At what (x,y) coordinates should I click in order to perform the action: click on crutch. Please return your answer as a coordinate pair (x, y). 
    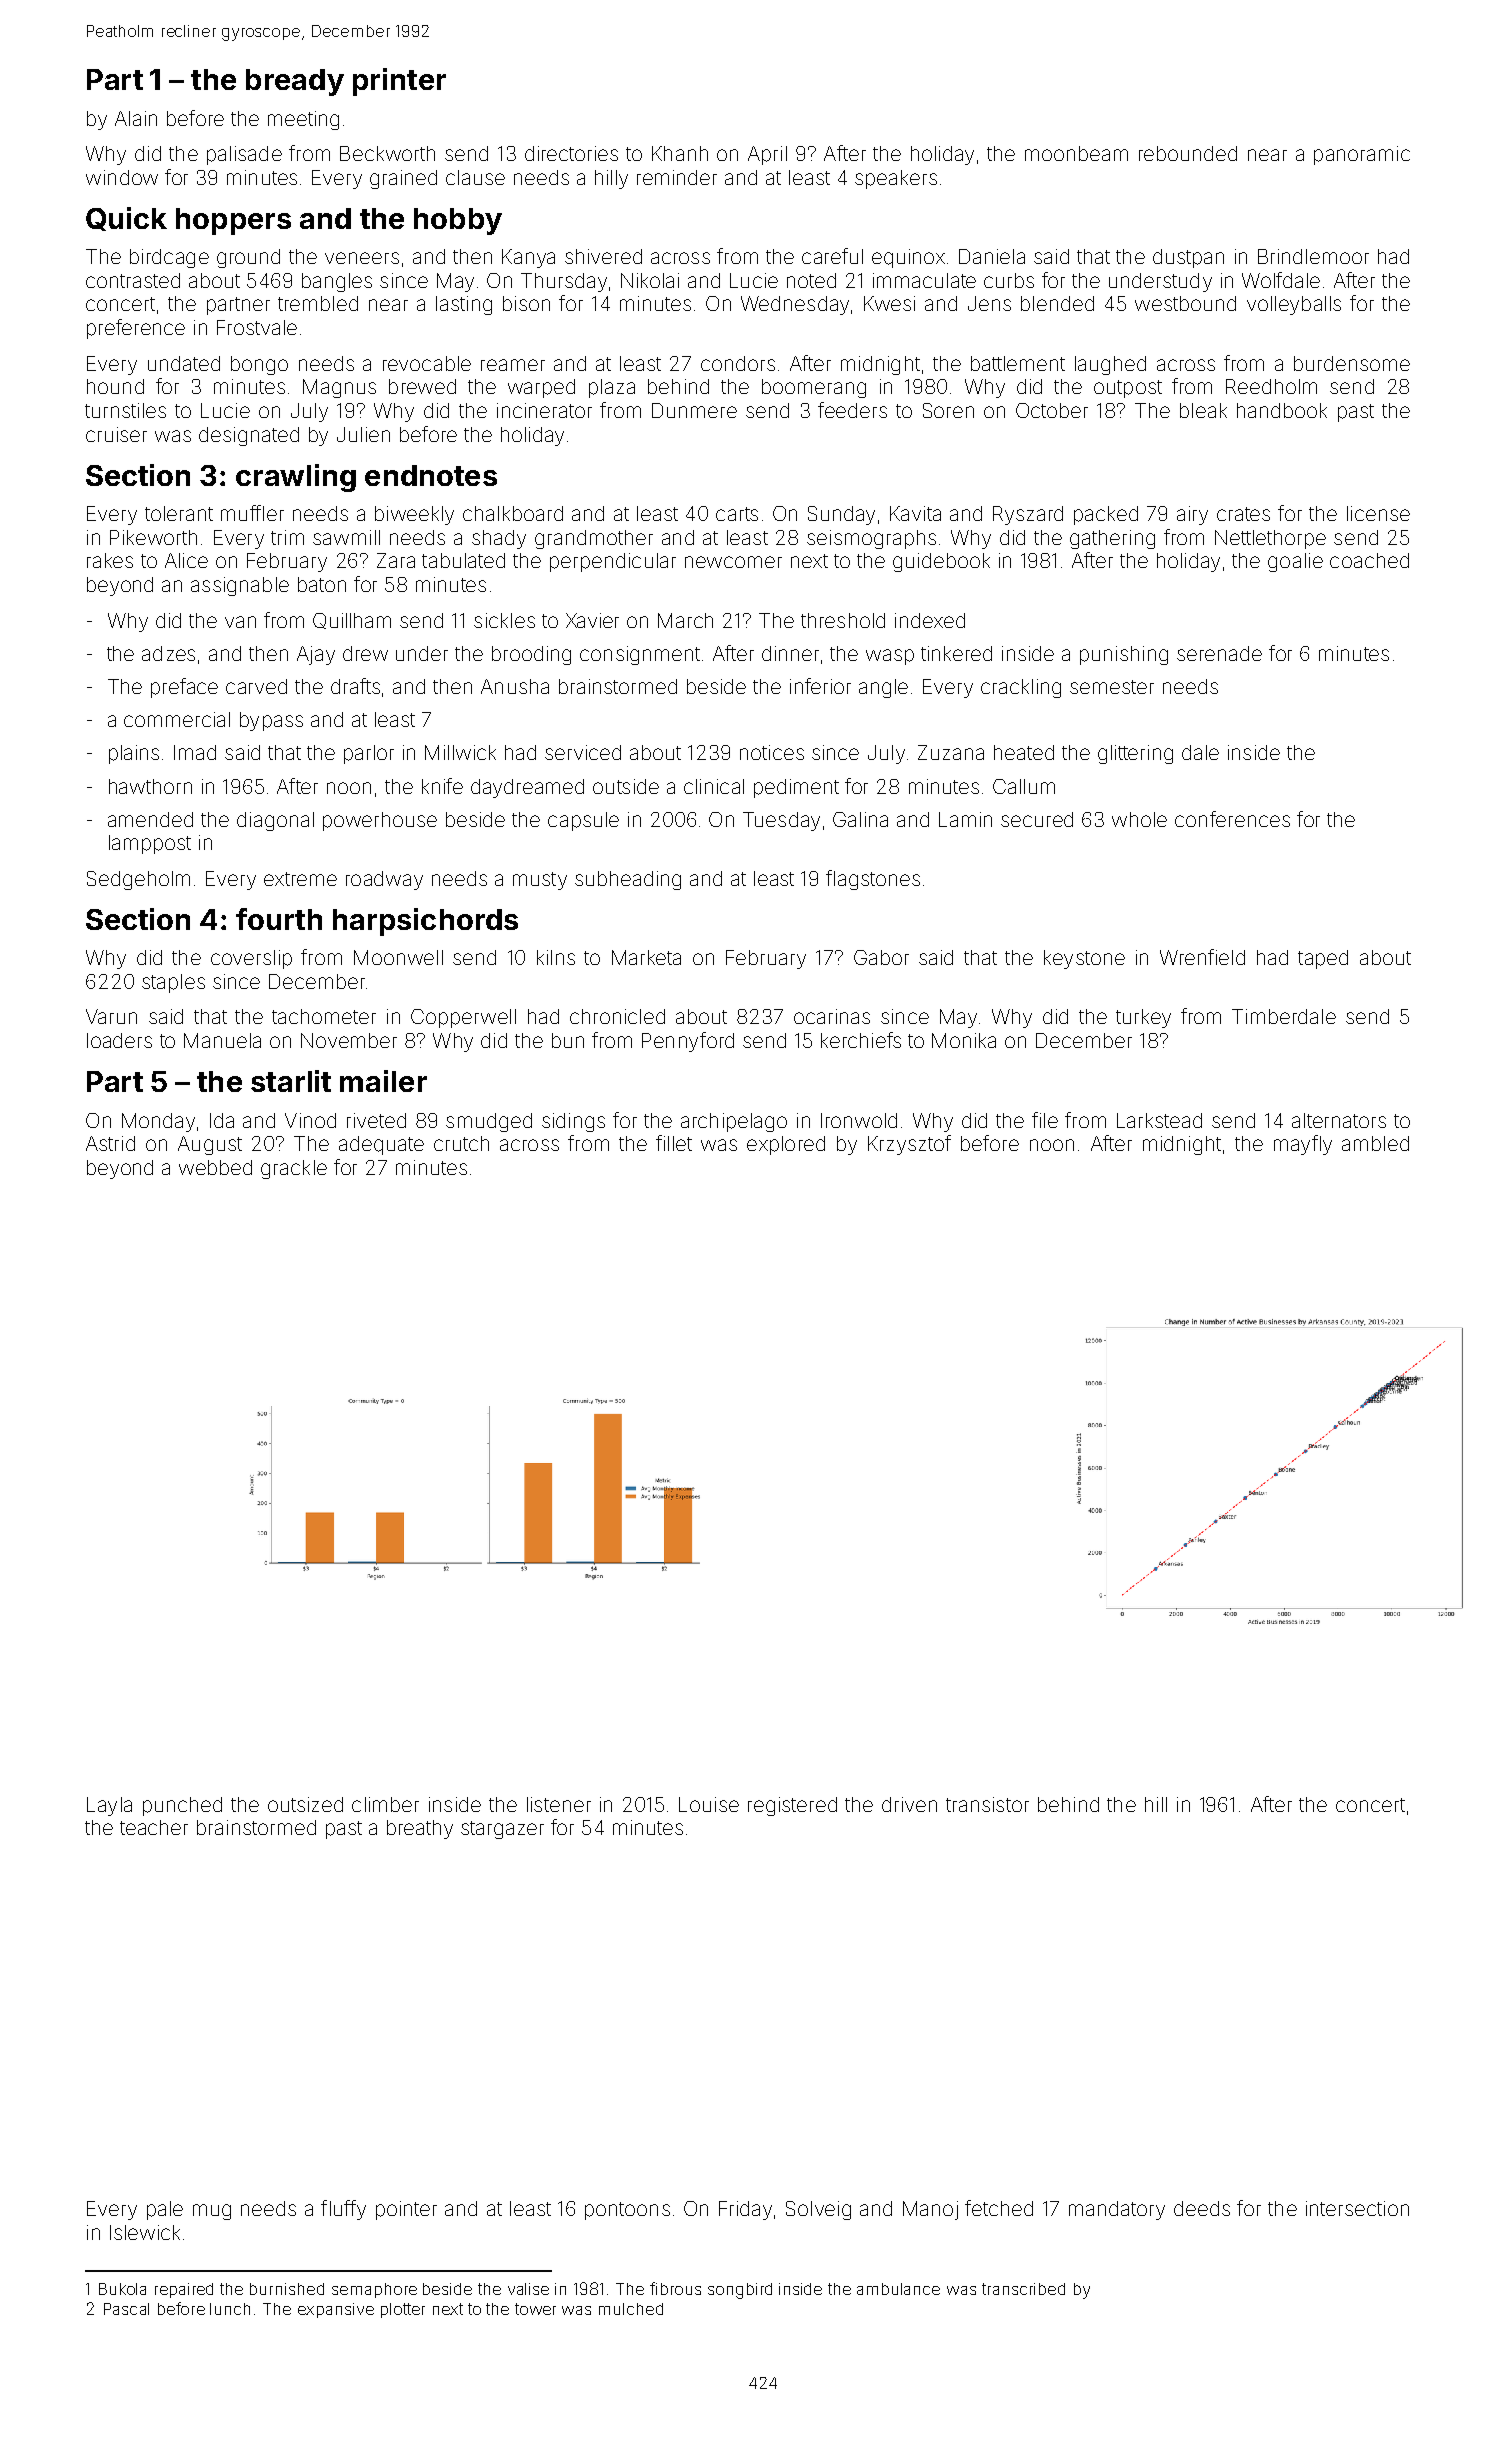
    Looking at the image, I should click on (461, 1143).
